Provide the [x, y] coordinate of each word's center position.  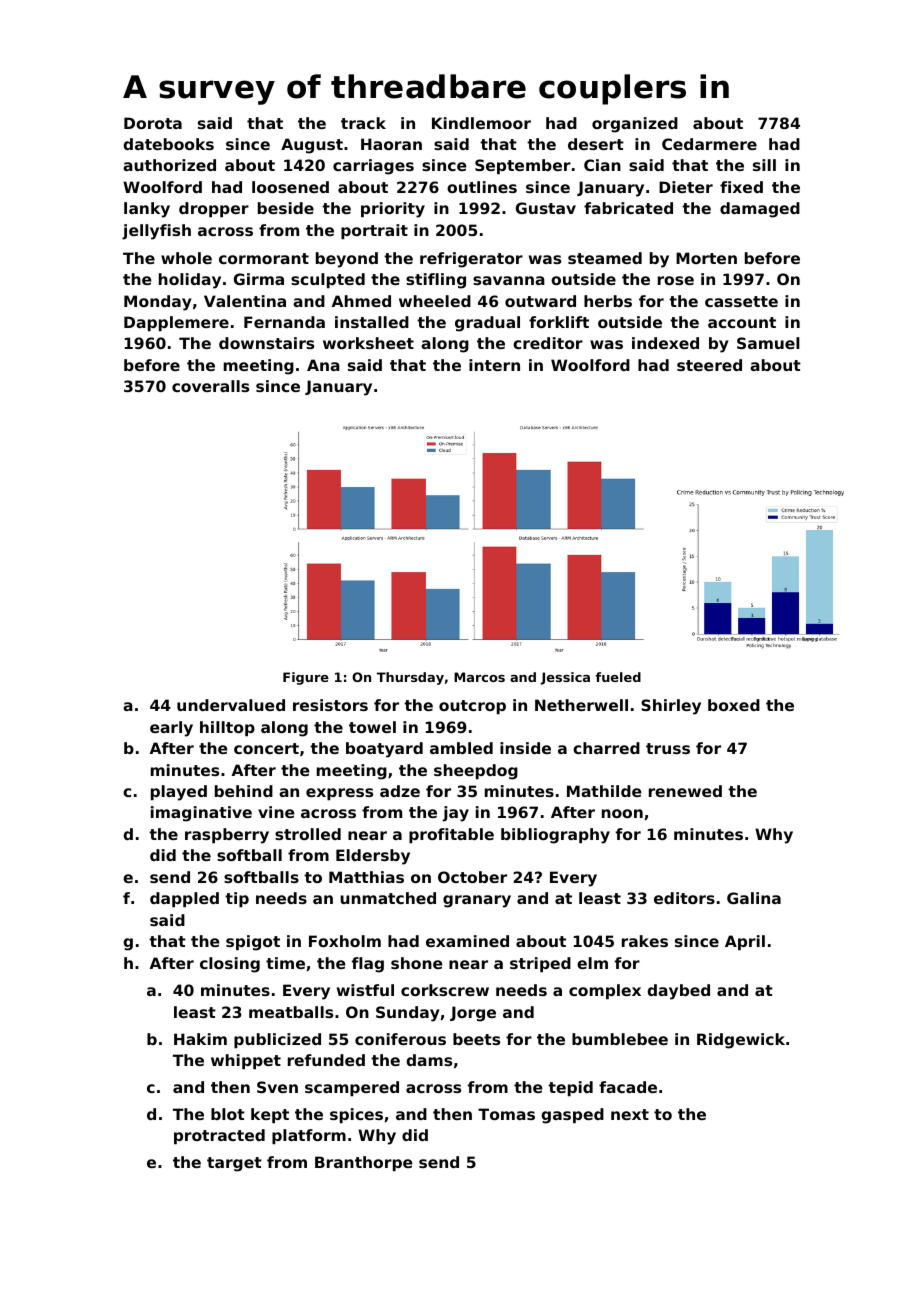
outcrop [472, 707]
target [234, 1164]
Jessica [565, 678]
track [363, 123]
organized [635, 125]
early [171, 729]
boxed [734, 705]
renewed [685, 791]
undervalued [231, 705]
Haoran [391, 144]
